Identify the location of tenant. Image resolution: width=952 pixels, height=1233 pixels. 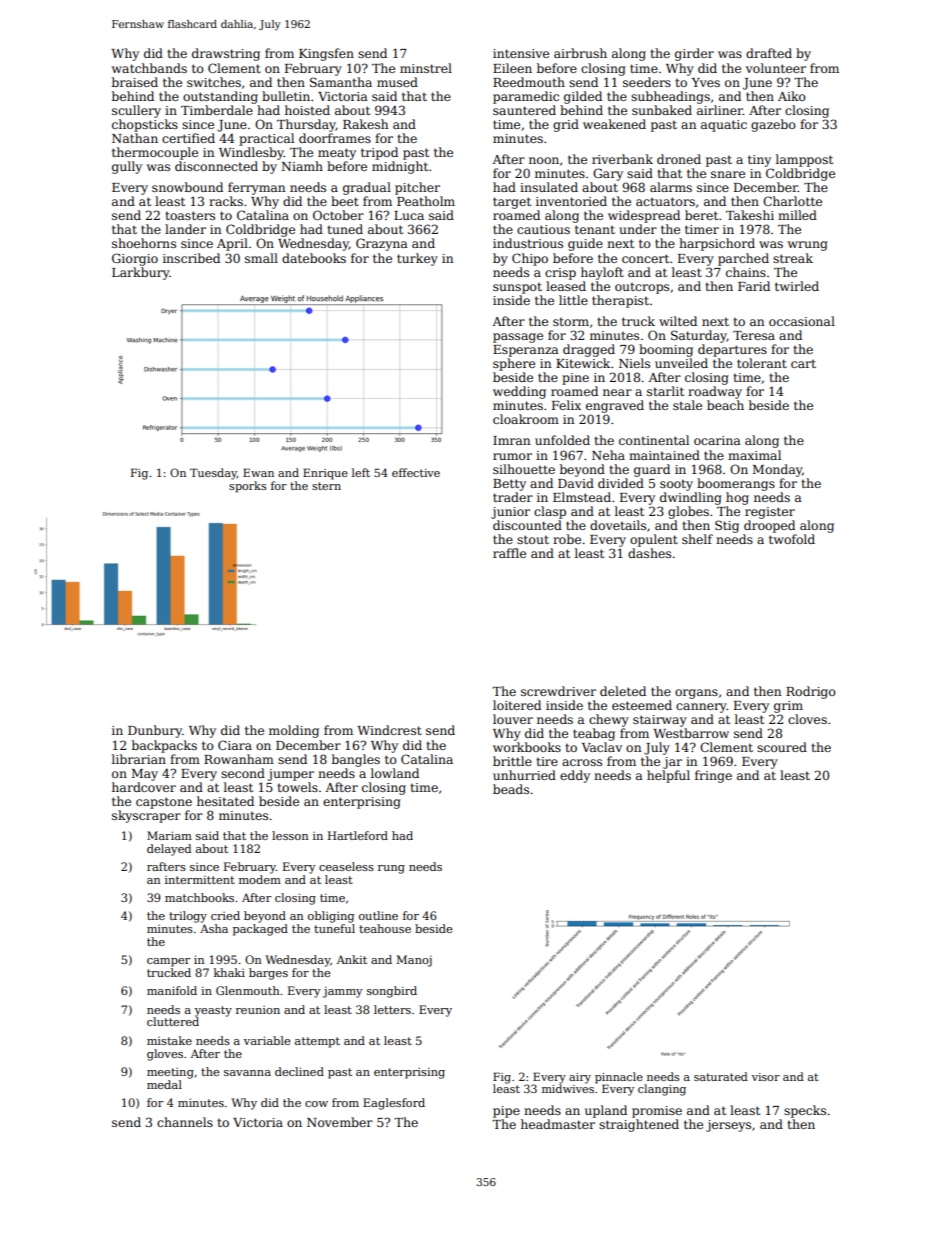
(595, 229).
